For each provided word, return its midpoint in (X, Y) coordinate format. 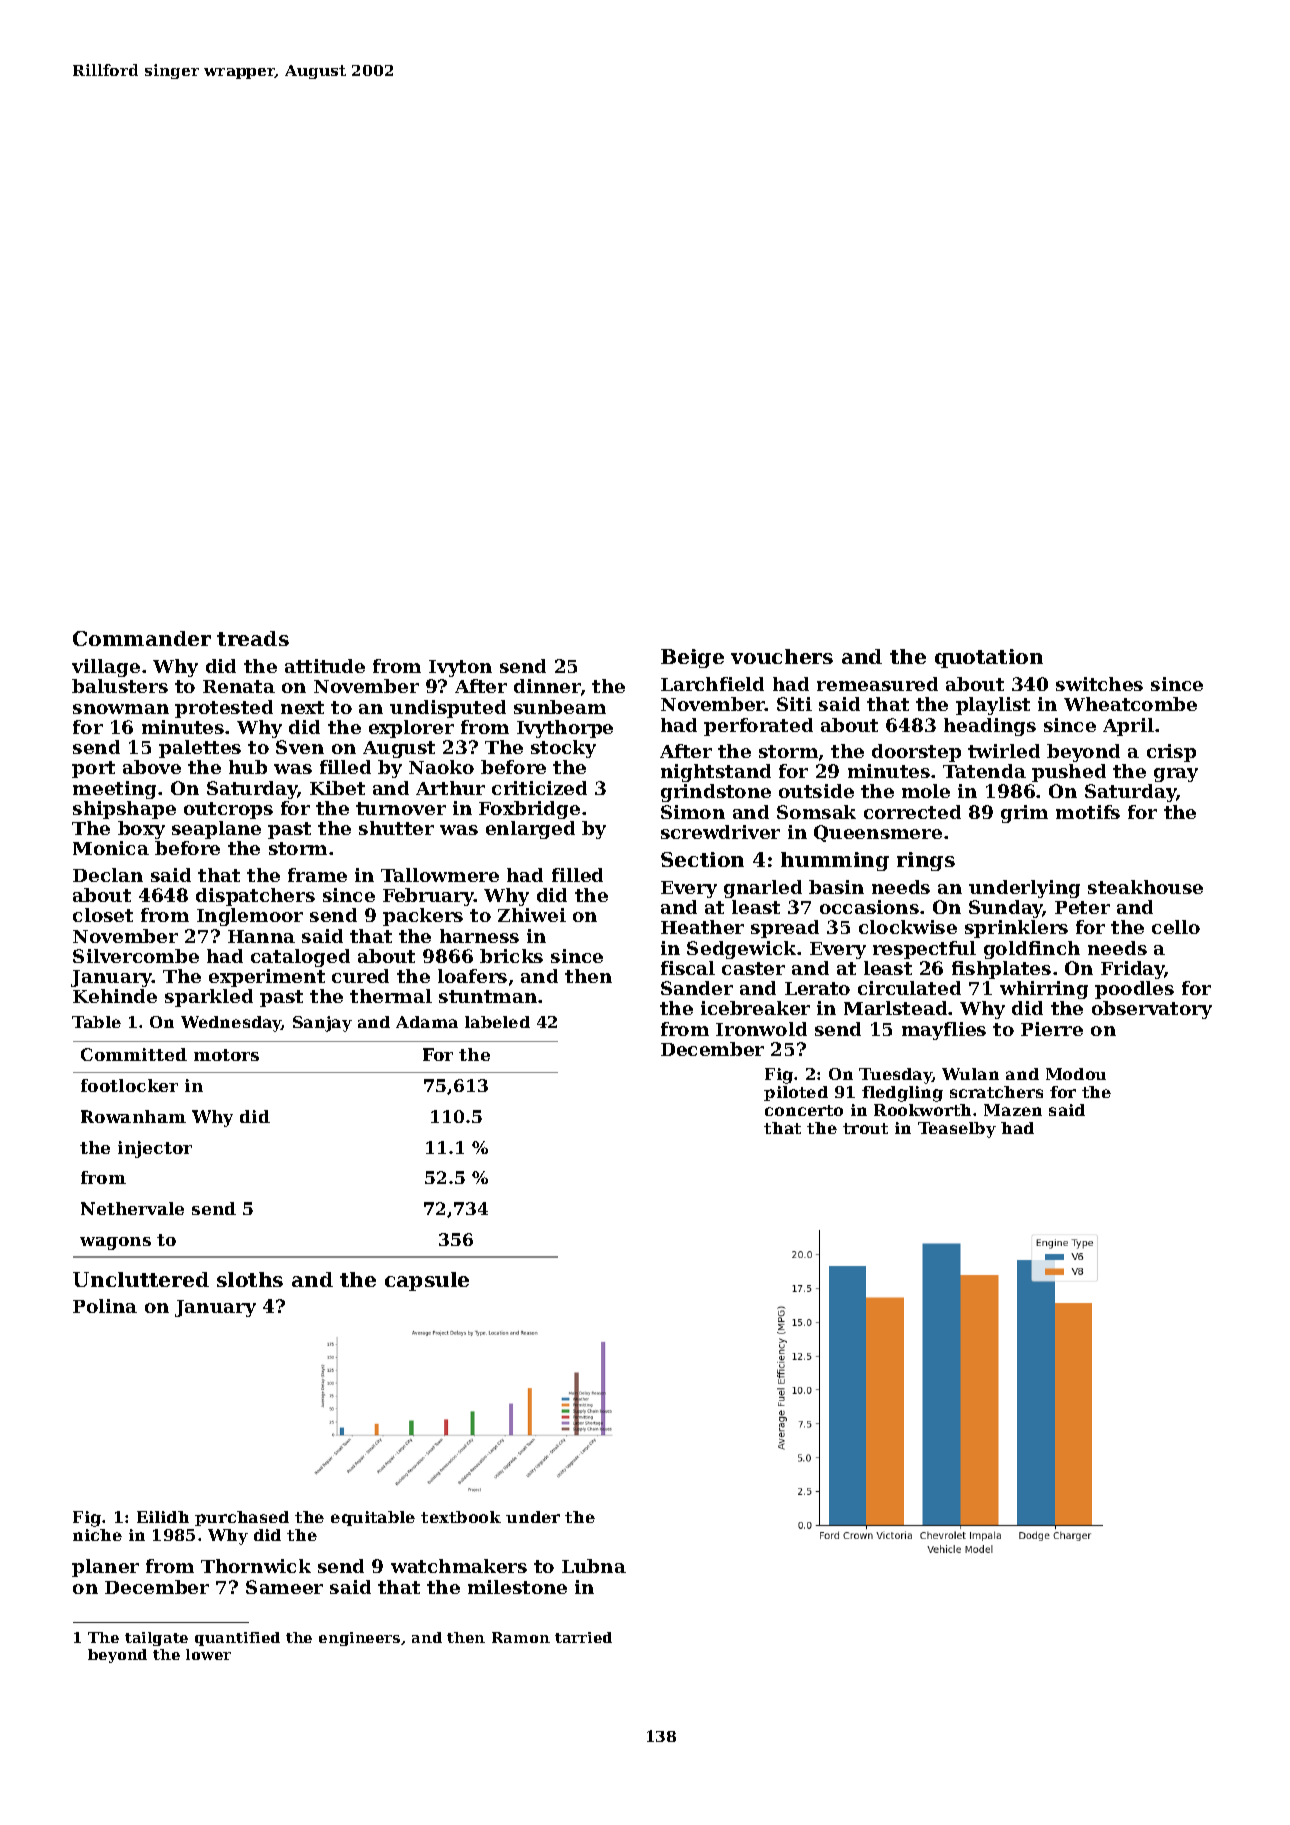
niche (97, 1535)
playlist (993, 706)
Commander (142, 638)
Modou (1076, 1074)
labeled (497, 1022)
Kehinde (115, 996)
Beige (692, 658)
